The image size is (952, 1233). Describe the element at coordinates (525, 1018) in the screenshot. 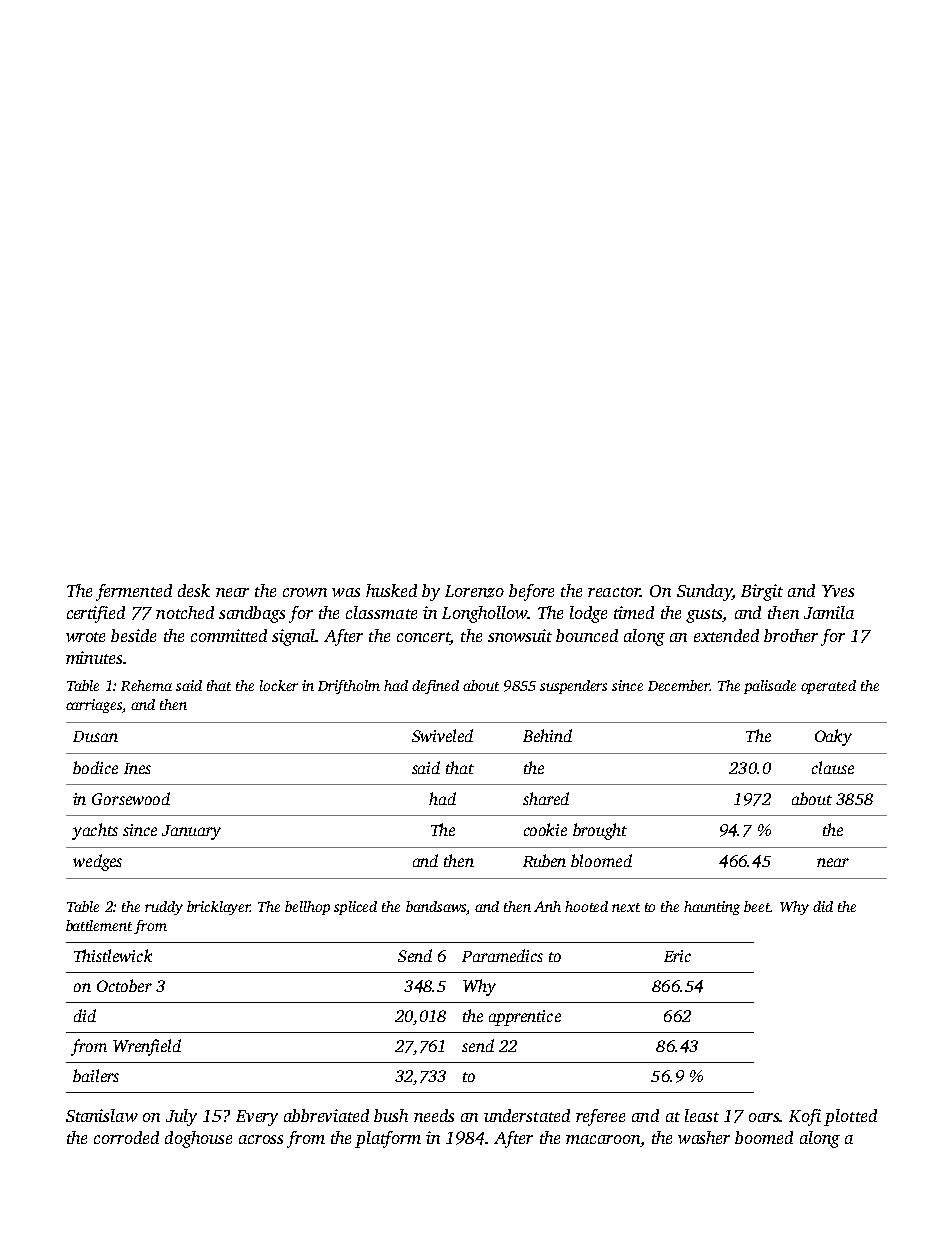

I see `apprentice` at that location.
